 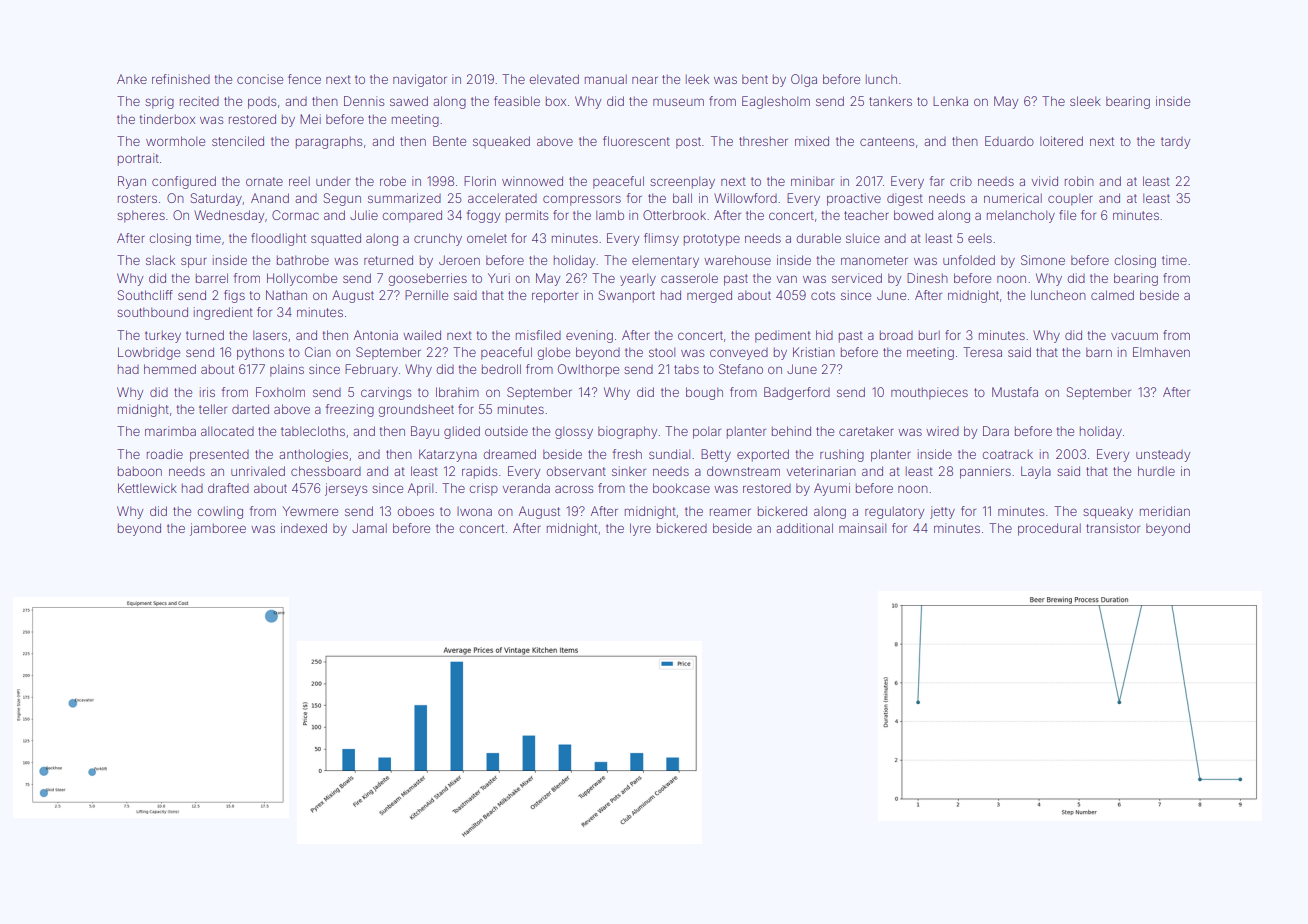 I want to click on calmed, so click(x=1112, y=295).
